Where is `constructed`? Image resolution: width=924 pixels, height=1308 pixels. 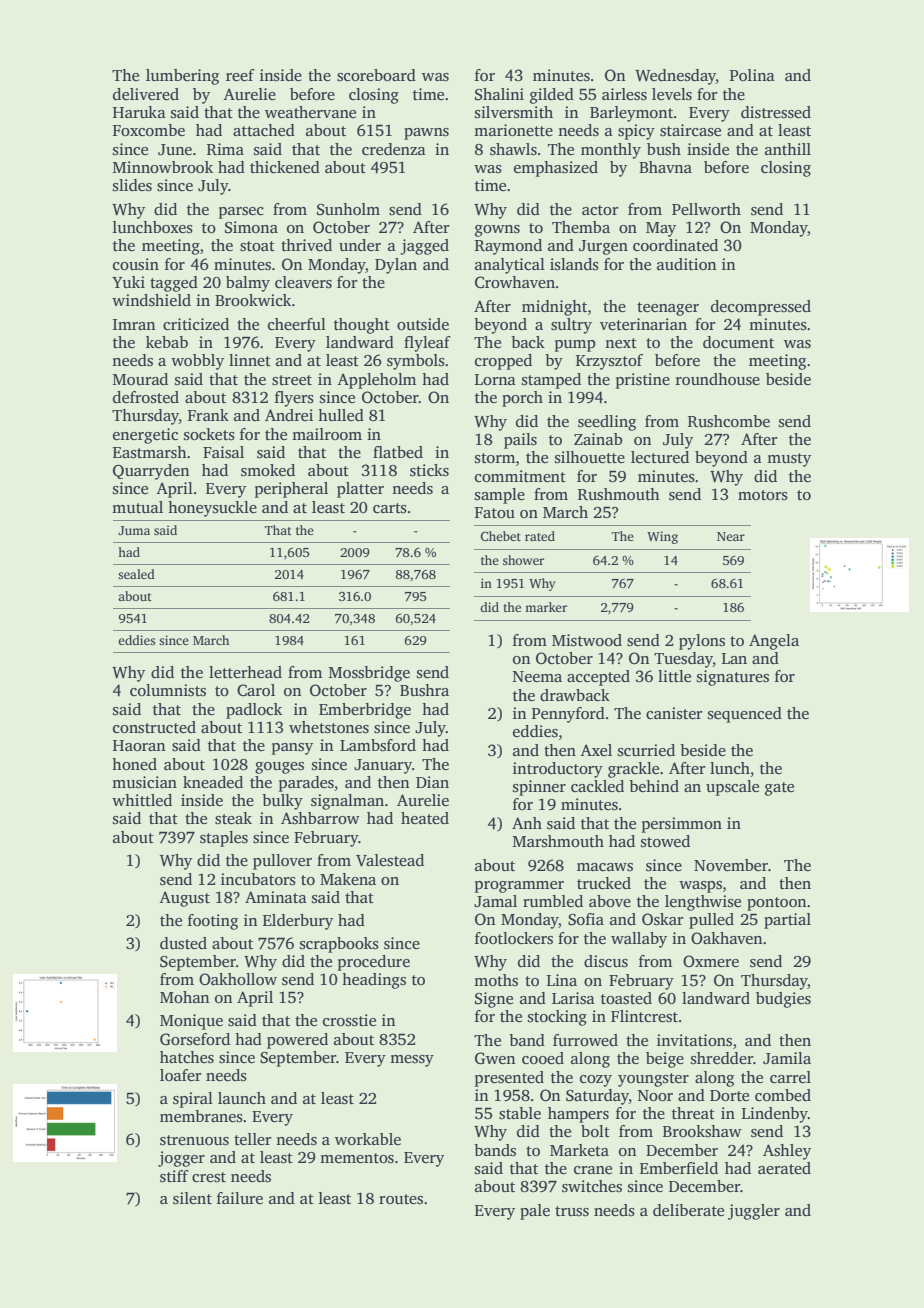
constructed is located at coordinates (154, 727).
